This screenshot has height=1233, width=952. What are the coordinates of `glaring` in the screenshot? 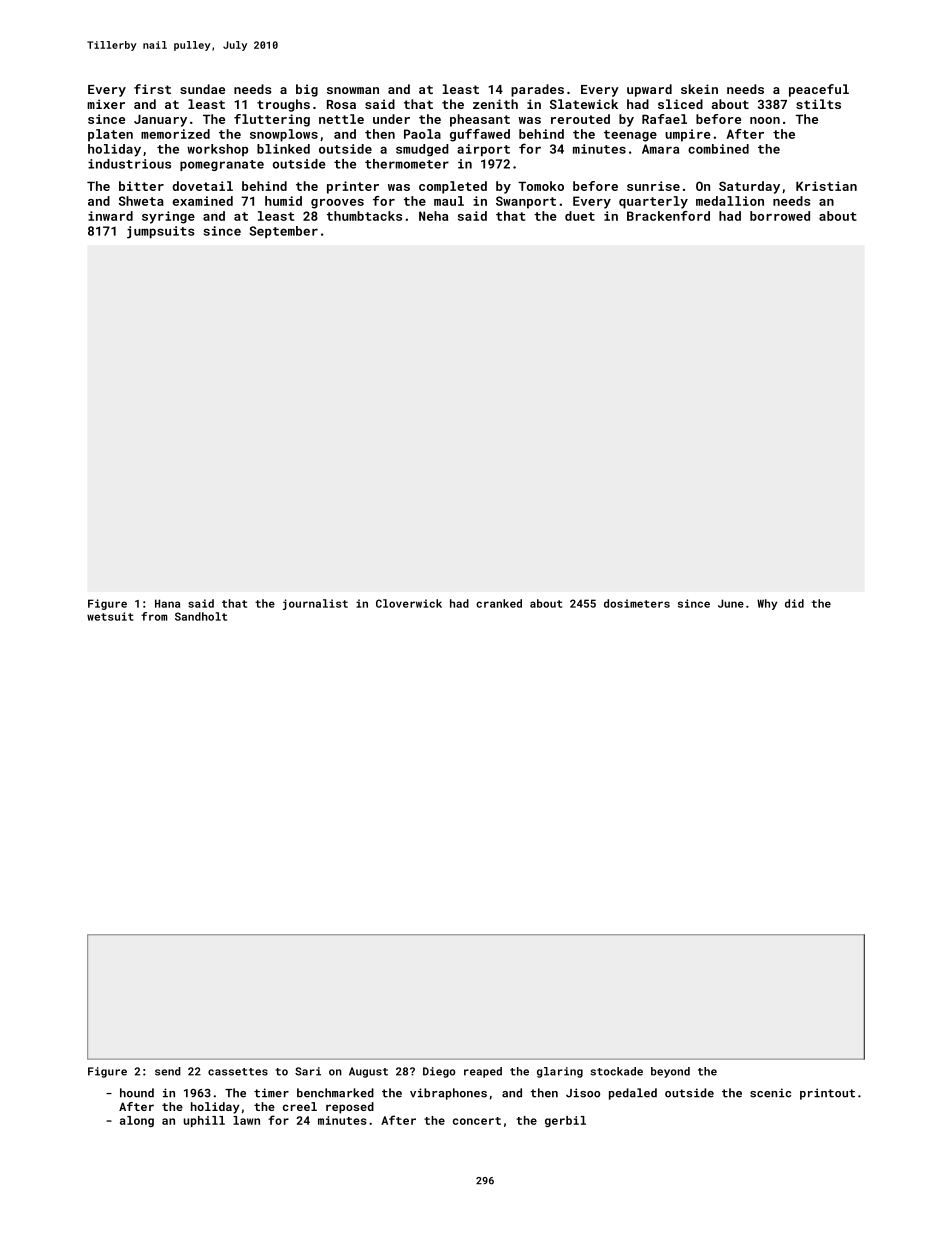 It's located at (560, 1072).
